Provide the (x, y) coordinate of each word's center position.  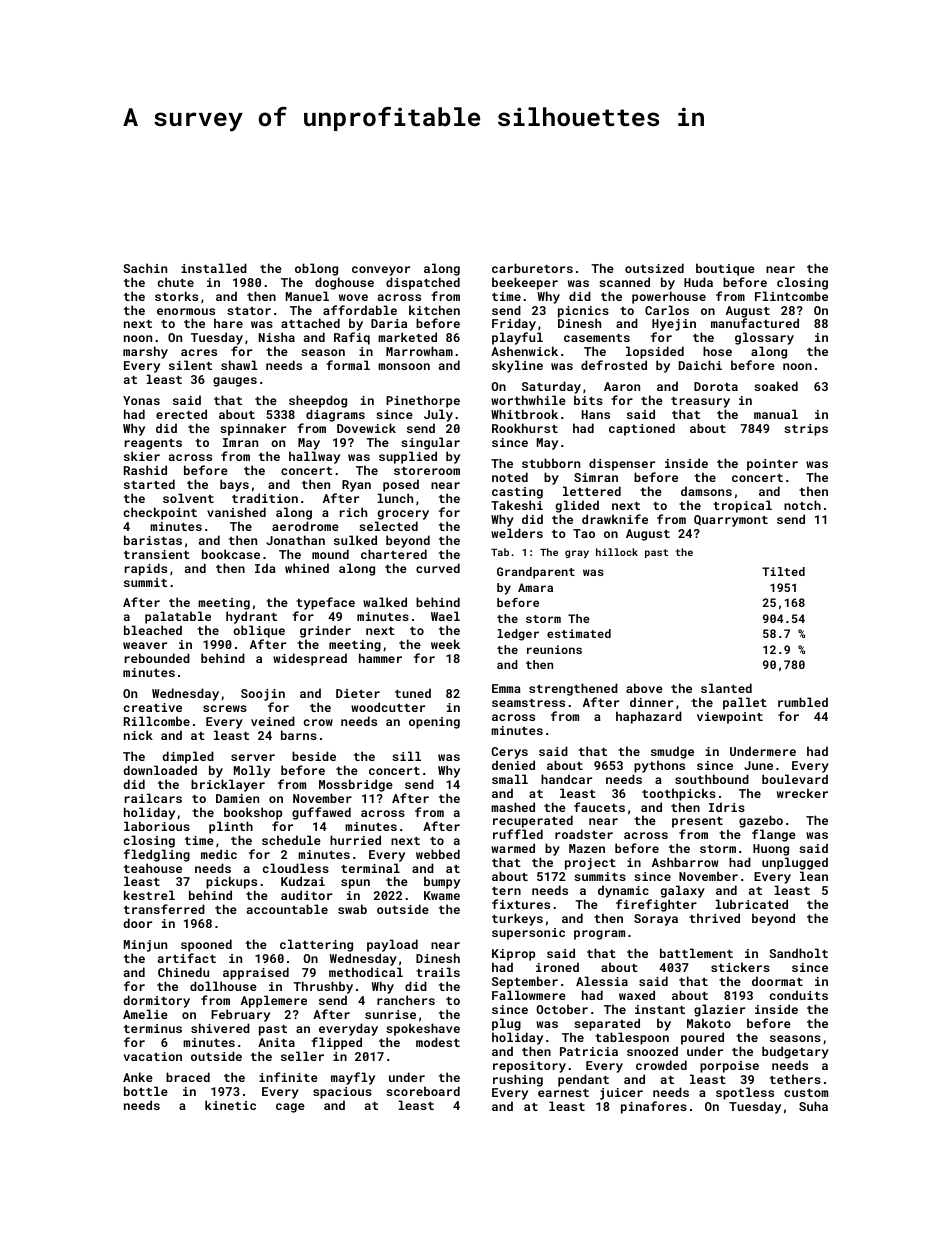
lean (814, 876)
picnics (583, 312)
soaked (776, 386)
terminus (153, 1028)
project (590, 864)
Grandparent (536, 573)
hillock (617, 552)
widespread (310, 659)
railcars (153, 798)
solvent (188, 498)
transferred (164, 909)
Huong (771, 850)
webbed (438, 854)
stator (249, 311)
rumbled (803, 702)
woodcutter (388, 707)
